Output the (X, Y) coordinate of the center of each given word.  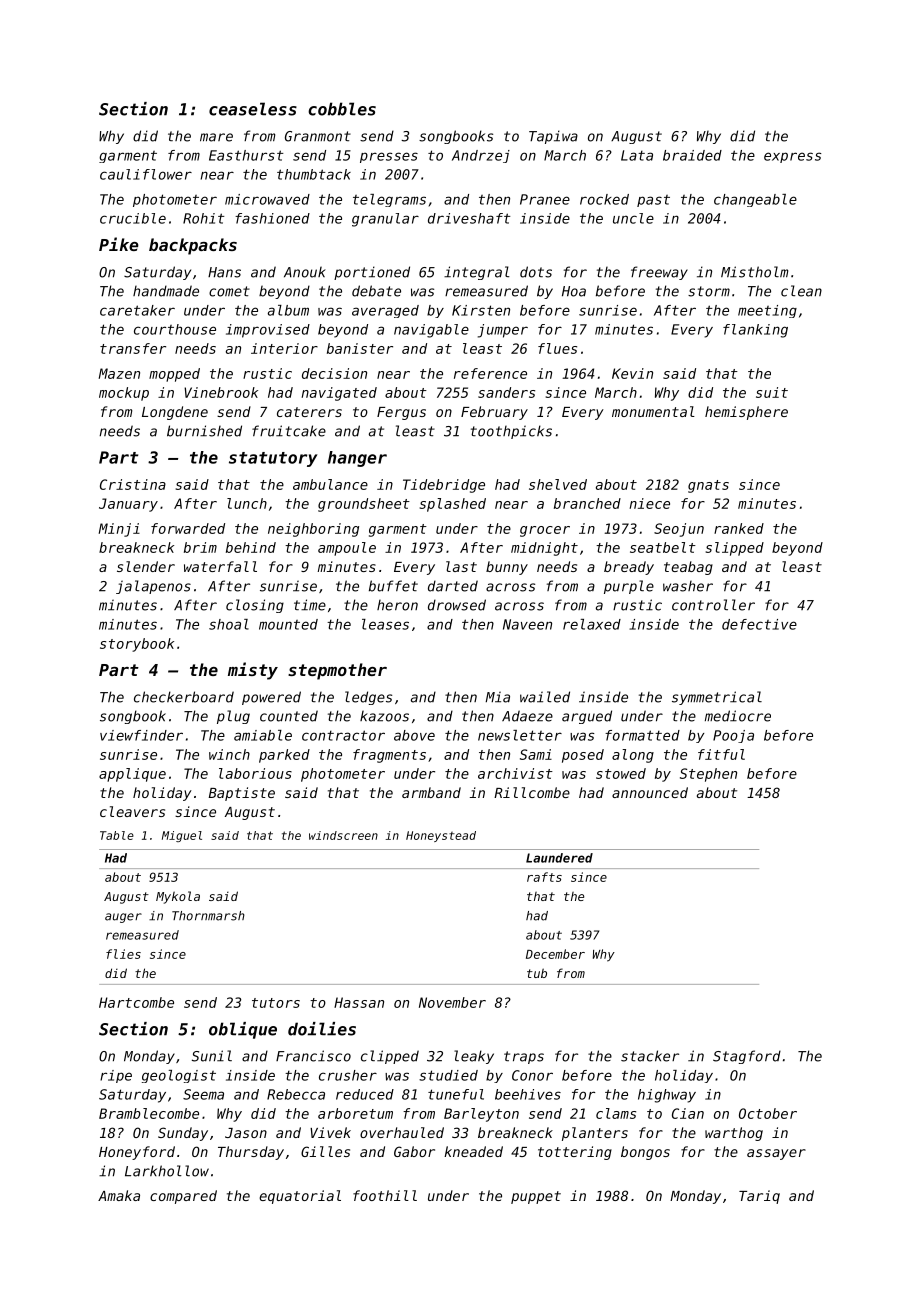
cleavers (132, 811)
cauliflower (146, 174)
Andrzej (481, 156)
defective (759, 624)
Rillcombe (532, 792)
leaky (474, 1057)
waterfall (220, 566)
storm (709, 291)
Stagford (747, 1057)
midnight (544, 549)
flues (557, 348)
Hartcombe (136, 1002)
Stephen (708, 775)
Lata (637, 155)
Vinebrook (221, 392)
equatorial (300, 1197)
